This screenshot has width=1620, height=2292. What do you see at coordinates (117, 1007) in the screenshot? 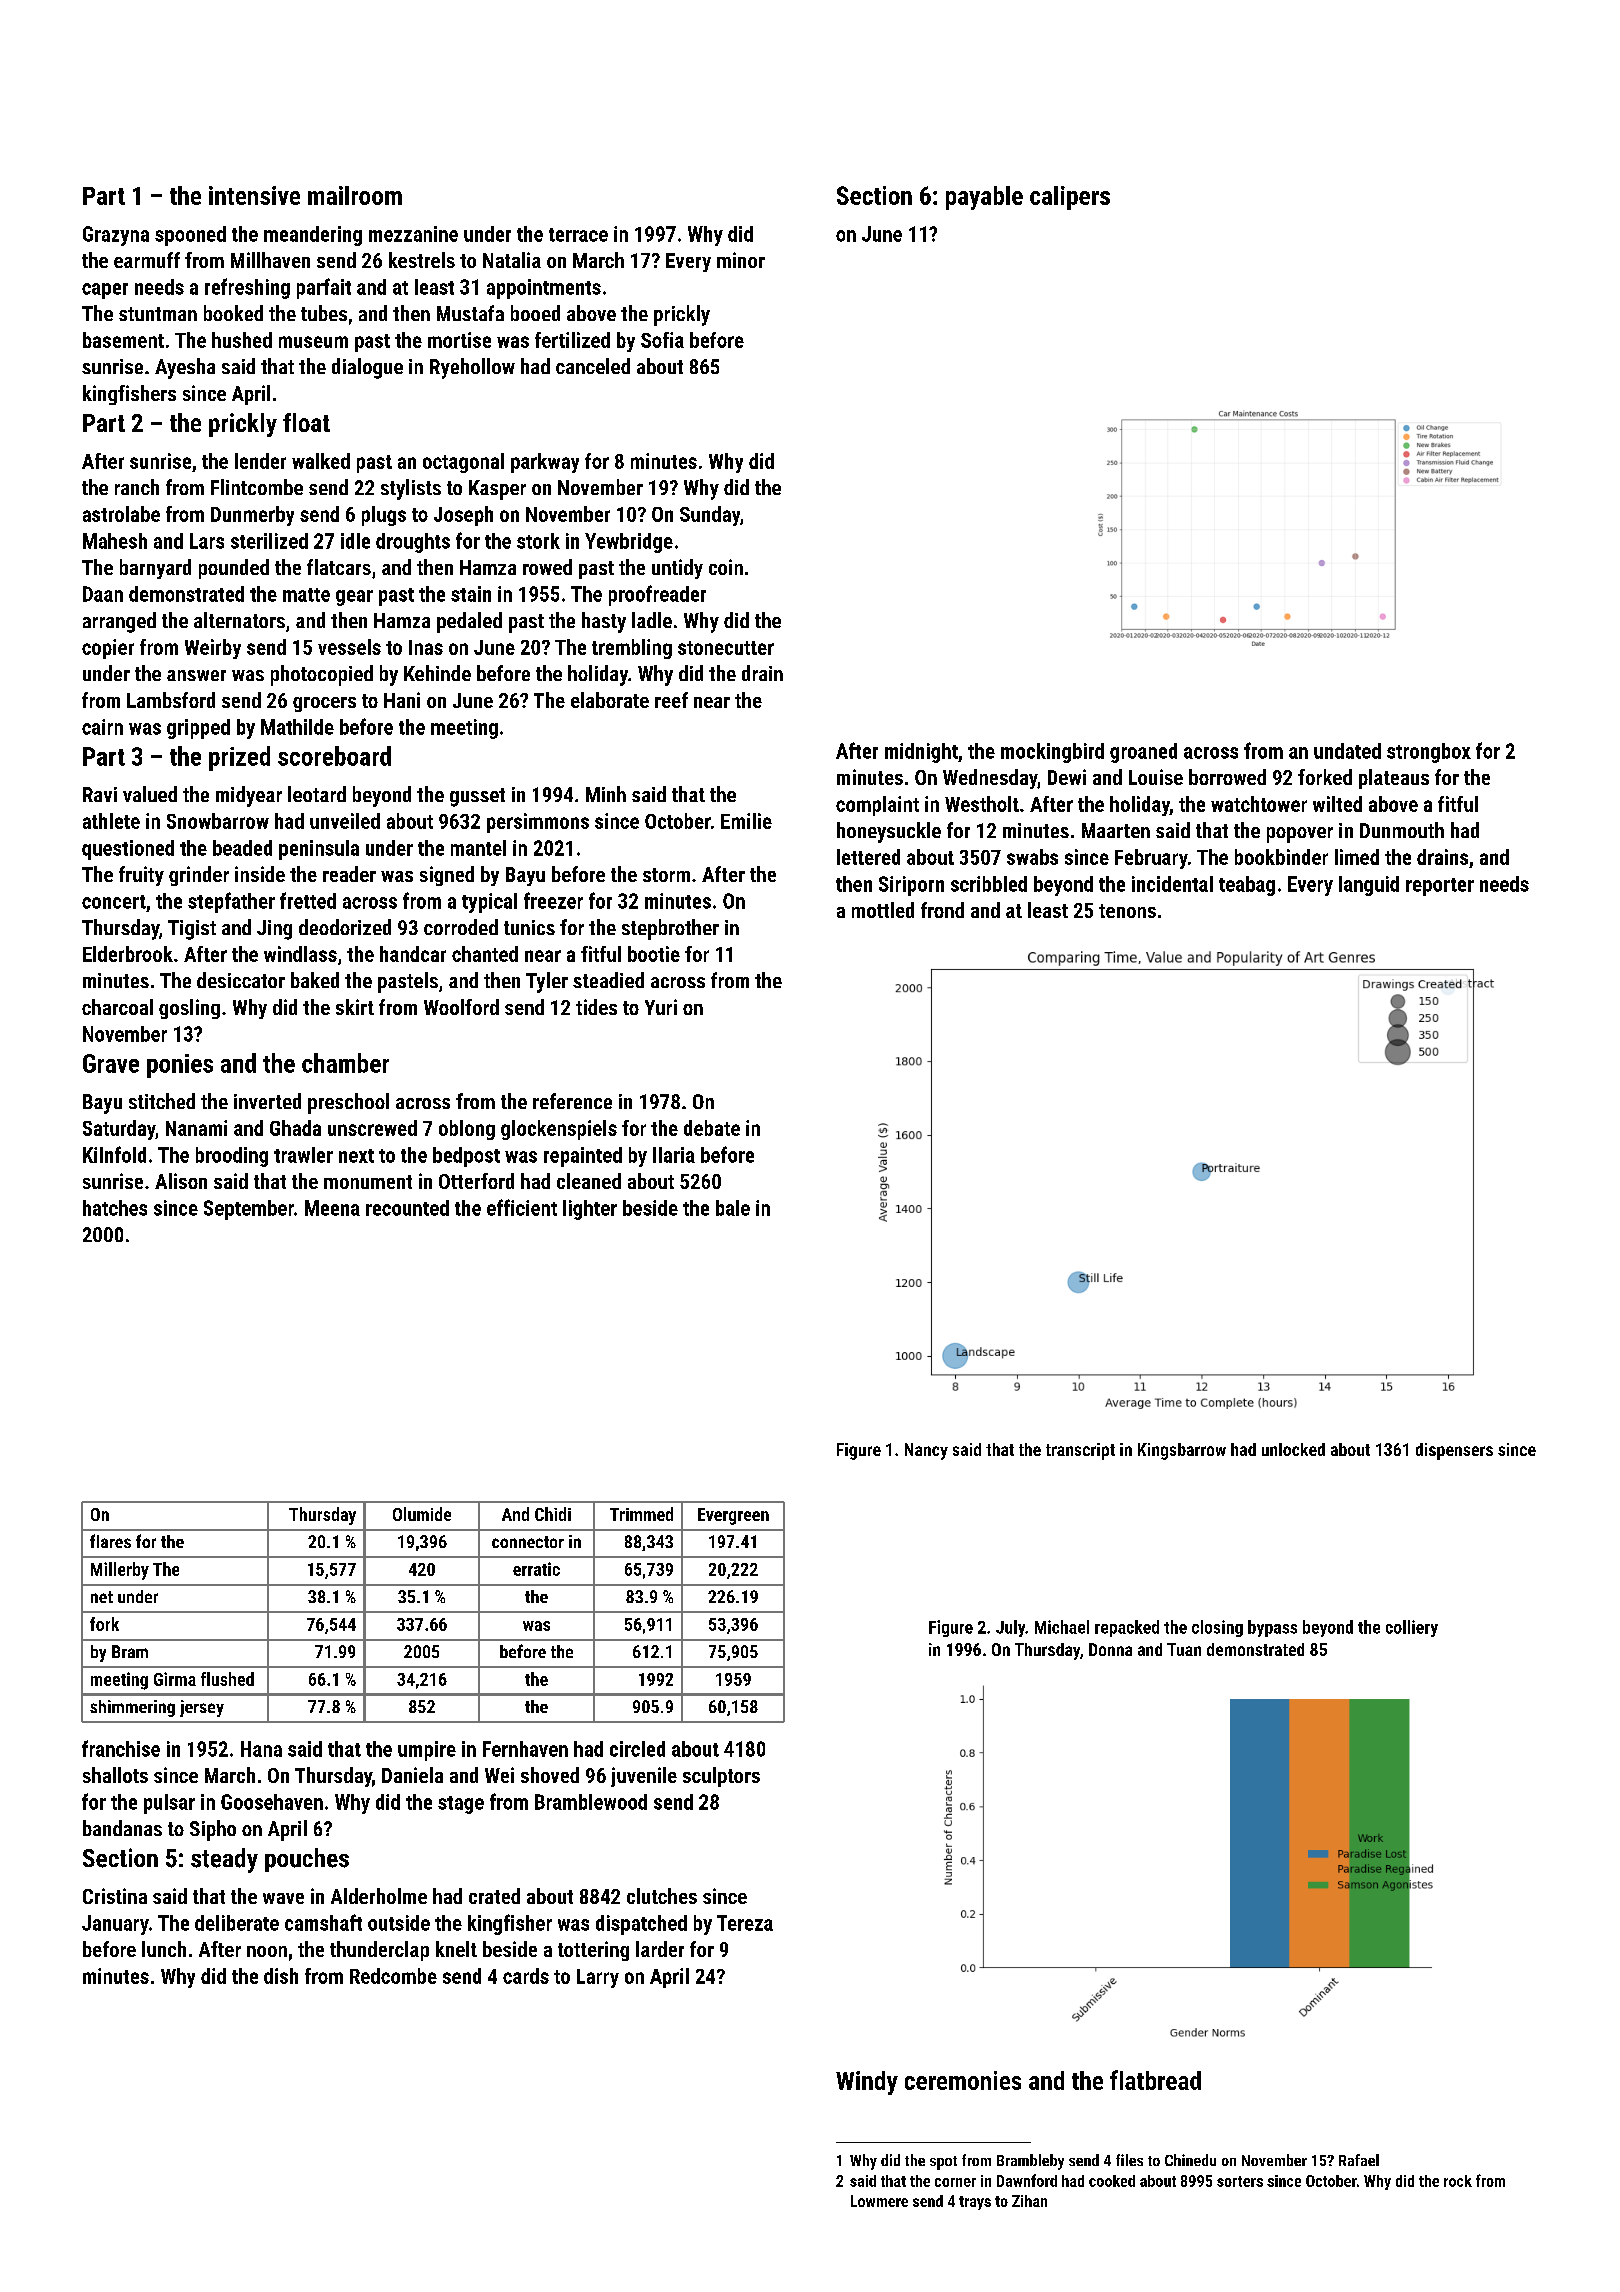
I see `charcoal` at bounding box center [117, 1007].
